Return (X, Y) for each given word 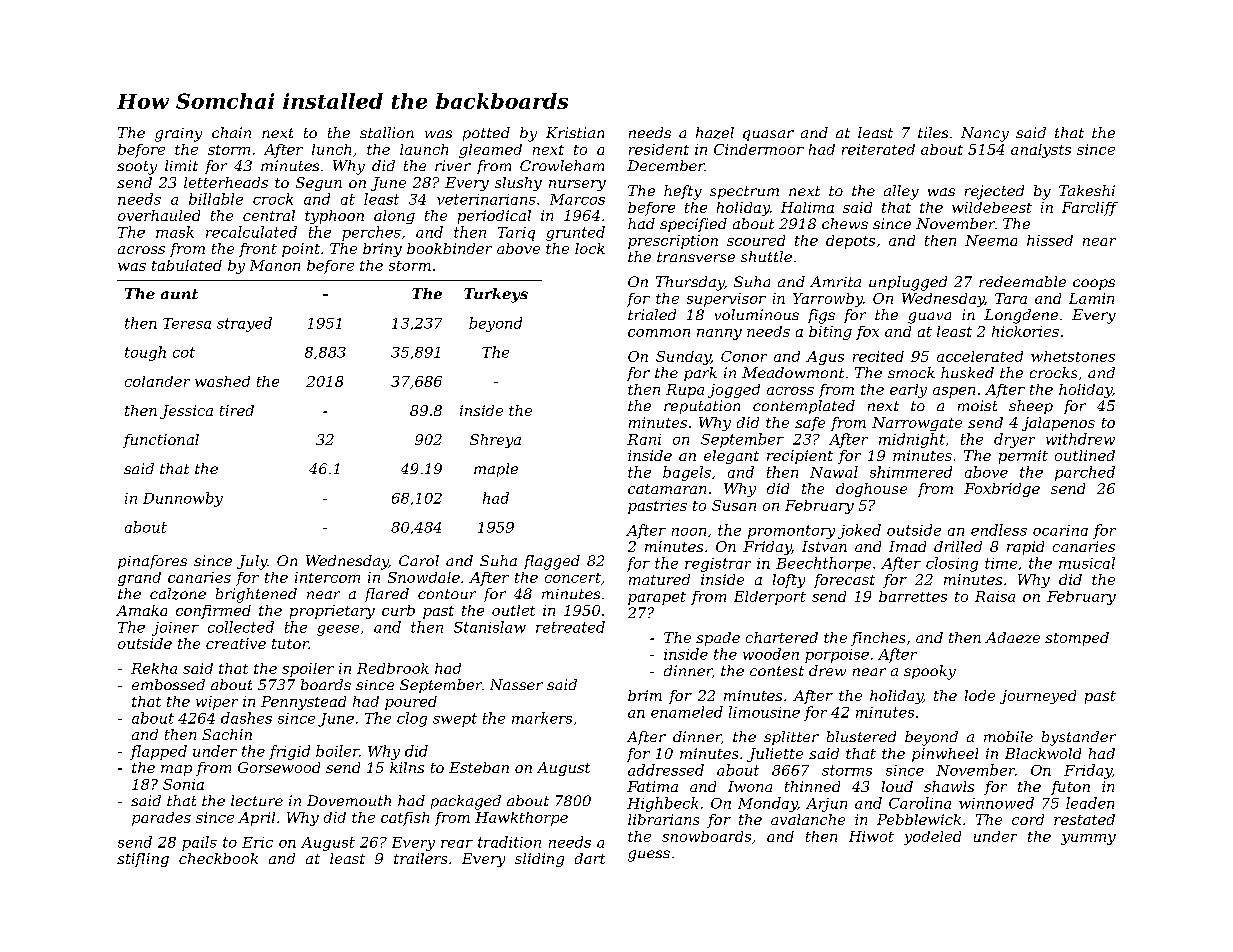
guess (649, 856)
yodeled (932, 838)
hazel (715, 133)
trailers (420, 858)
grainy (178, 135)
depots (850, 242)
